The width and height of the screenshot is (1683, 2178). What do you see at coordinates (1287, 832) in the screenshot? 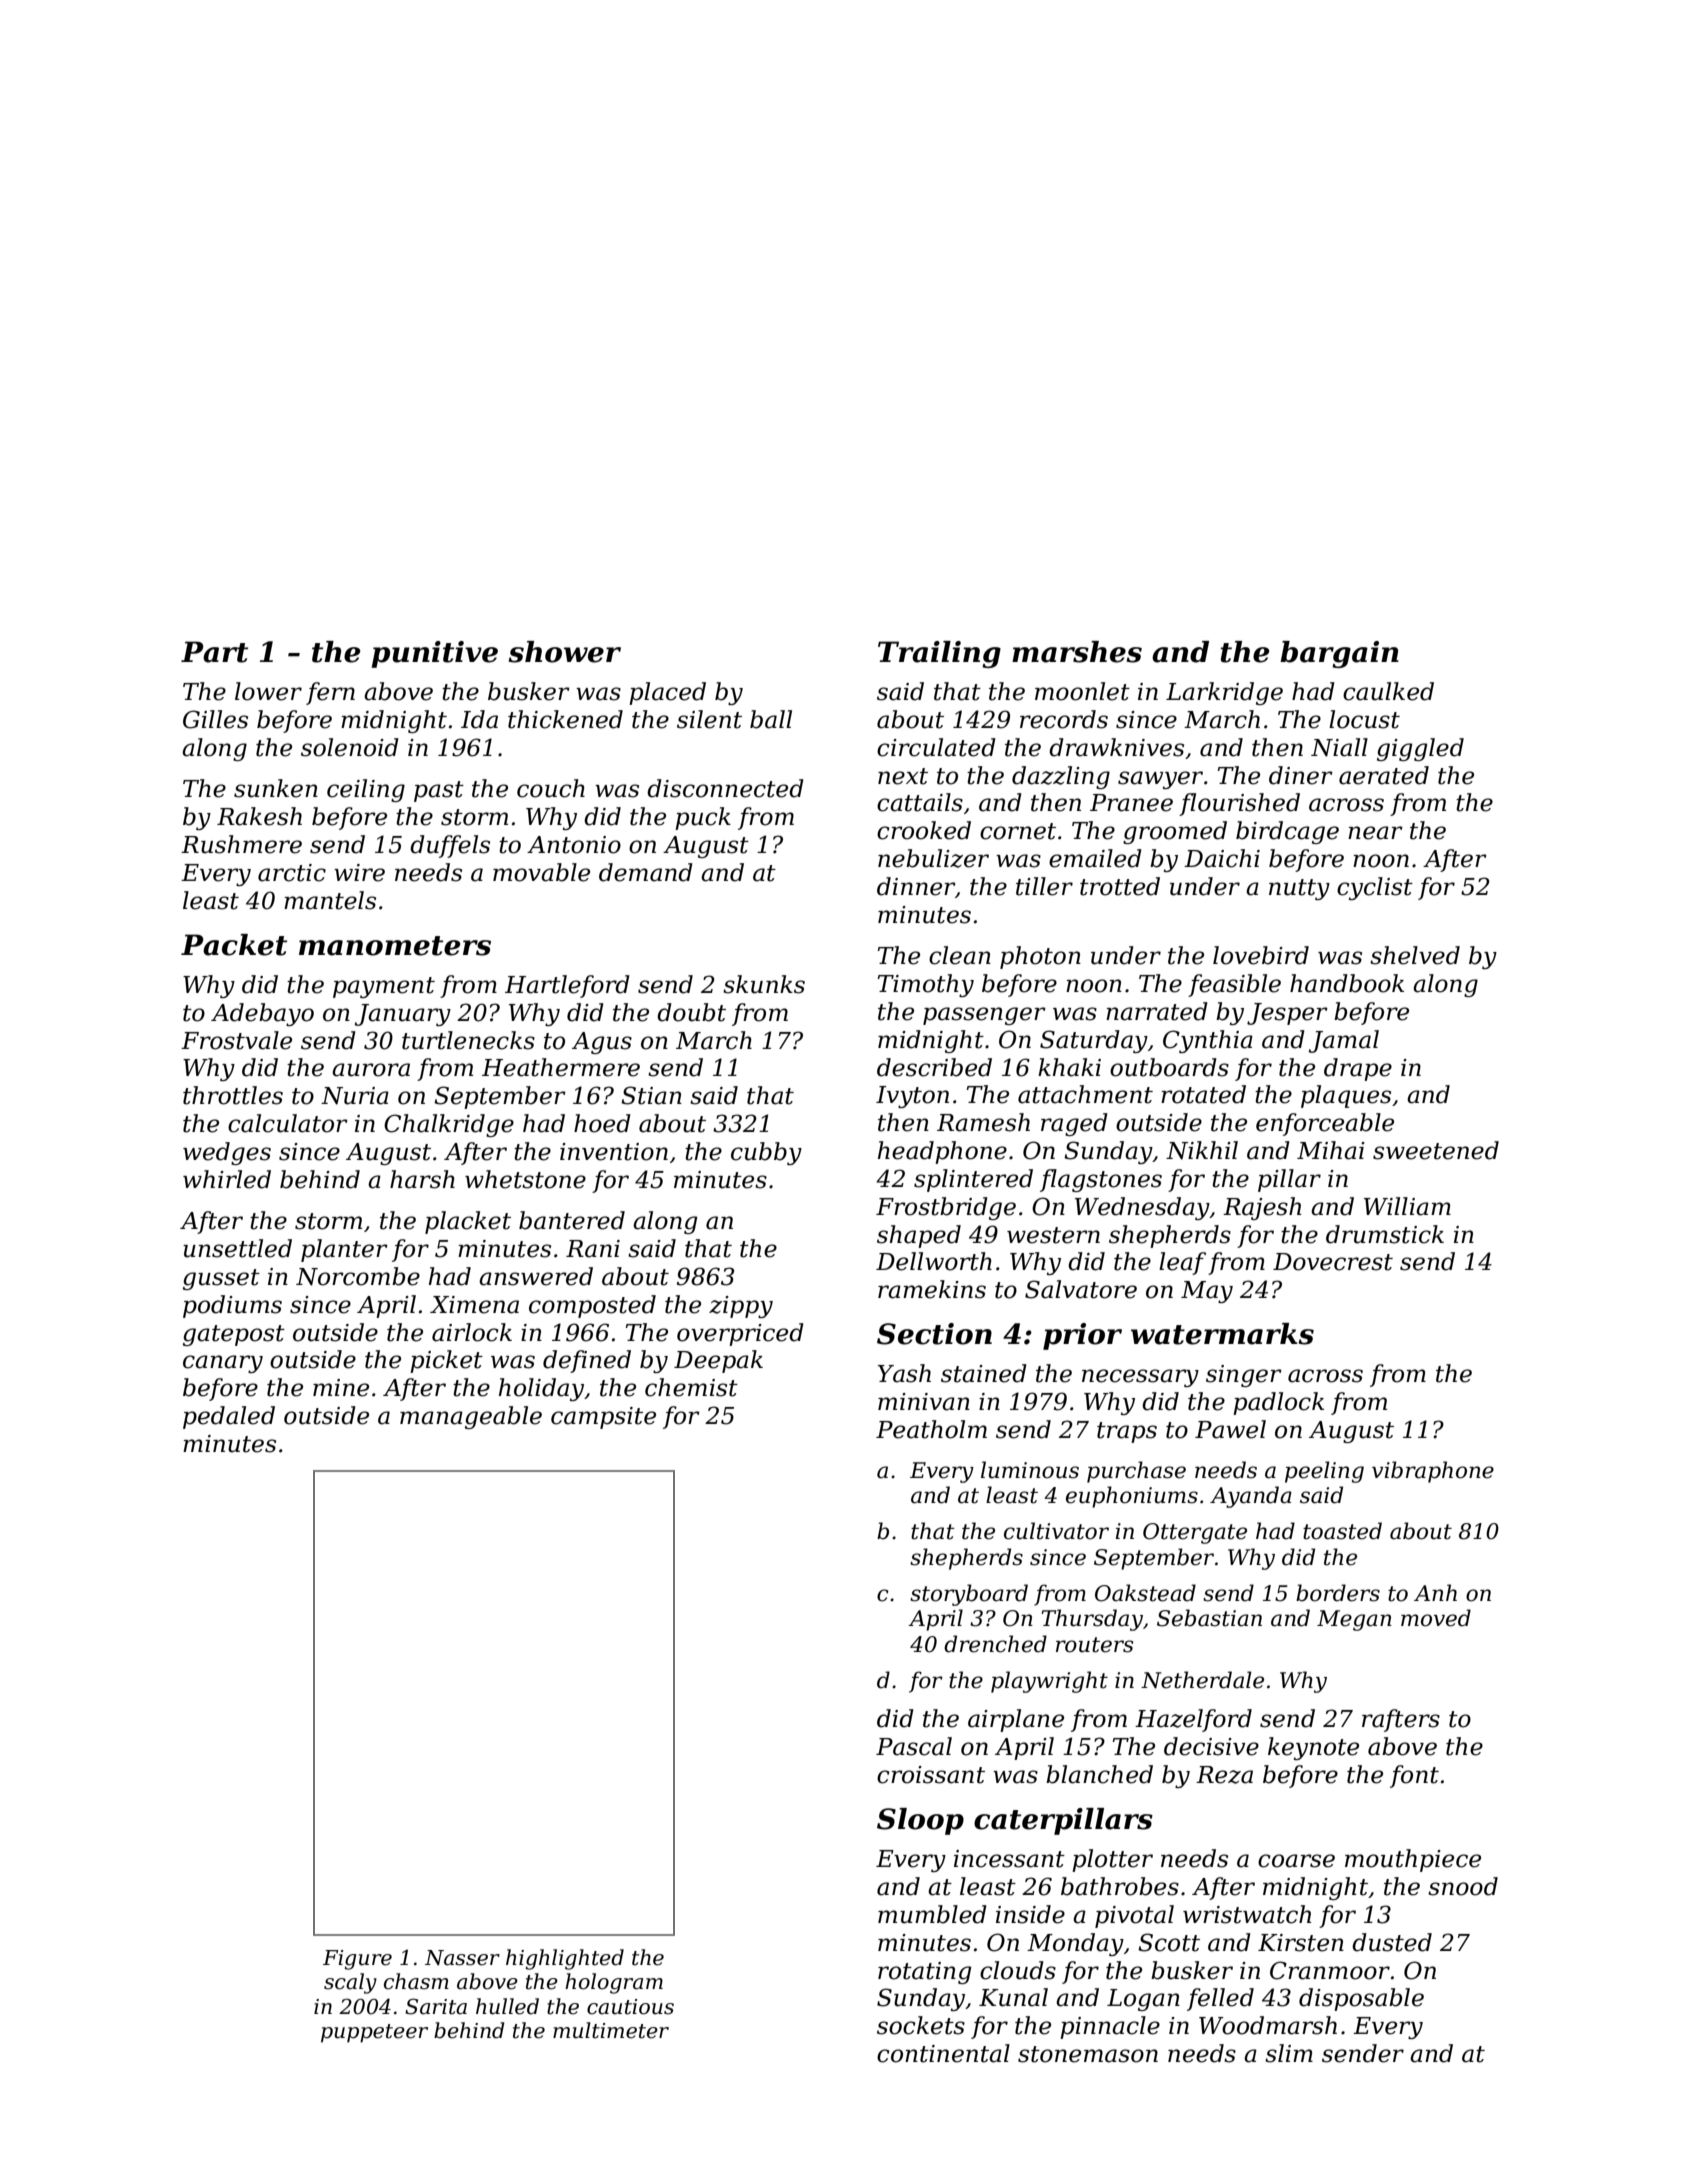
I see `birdcage` at bounding box center [1287, 832].
